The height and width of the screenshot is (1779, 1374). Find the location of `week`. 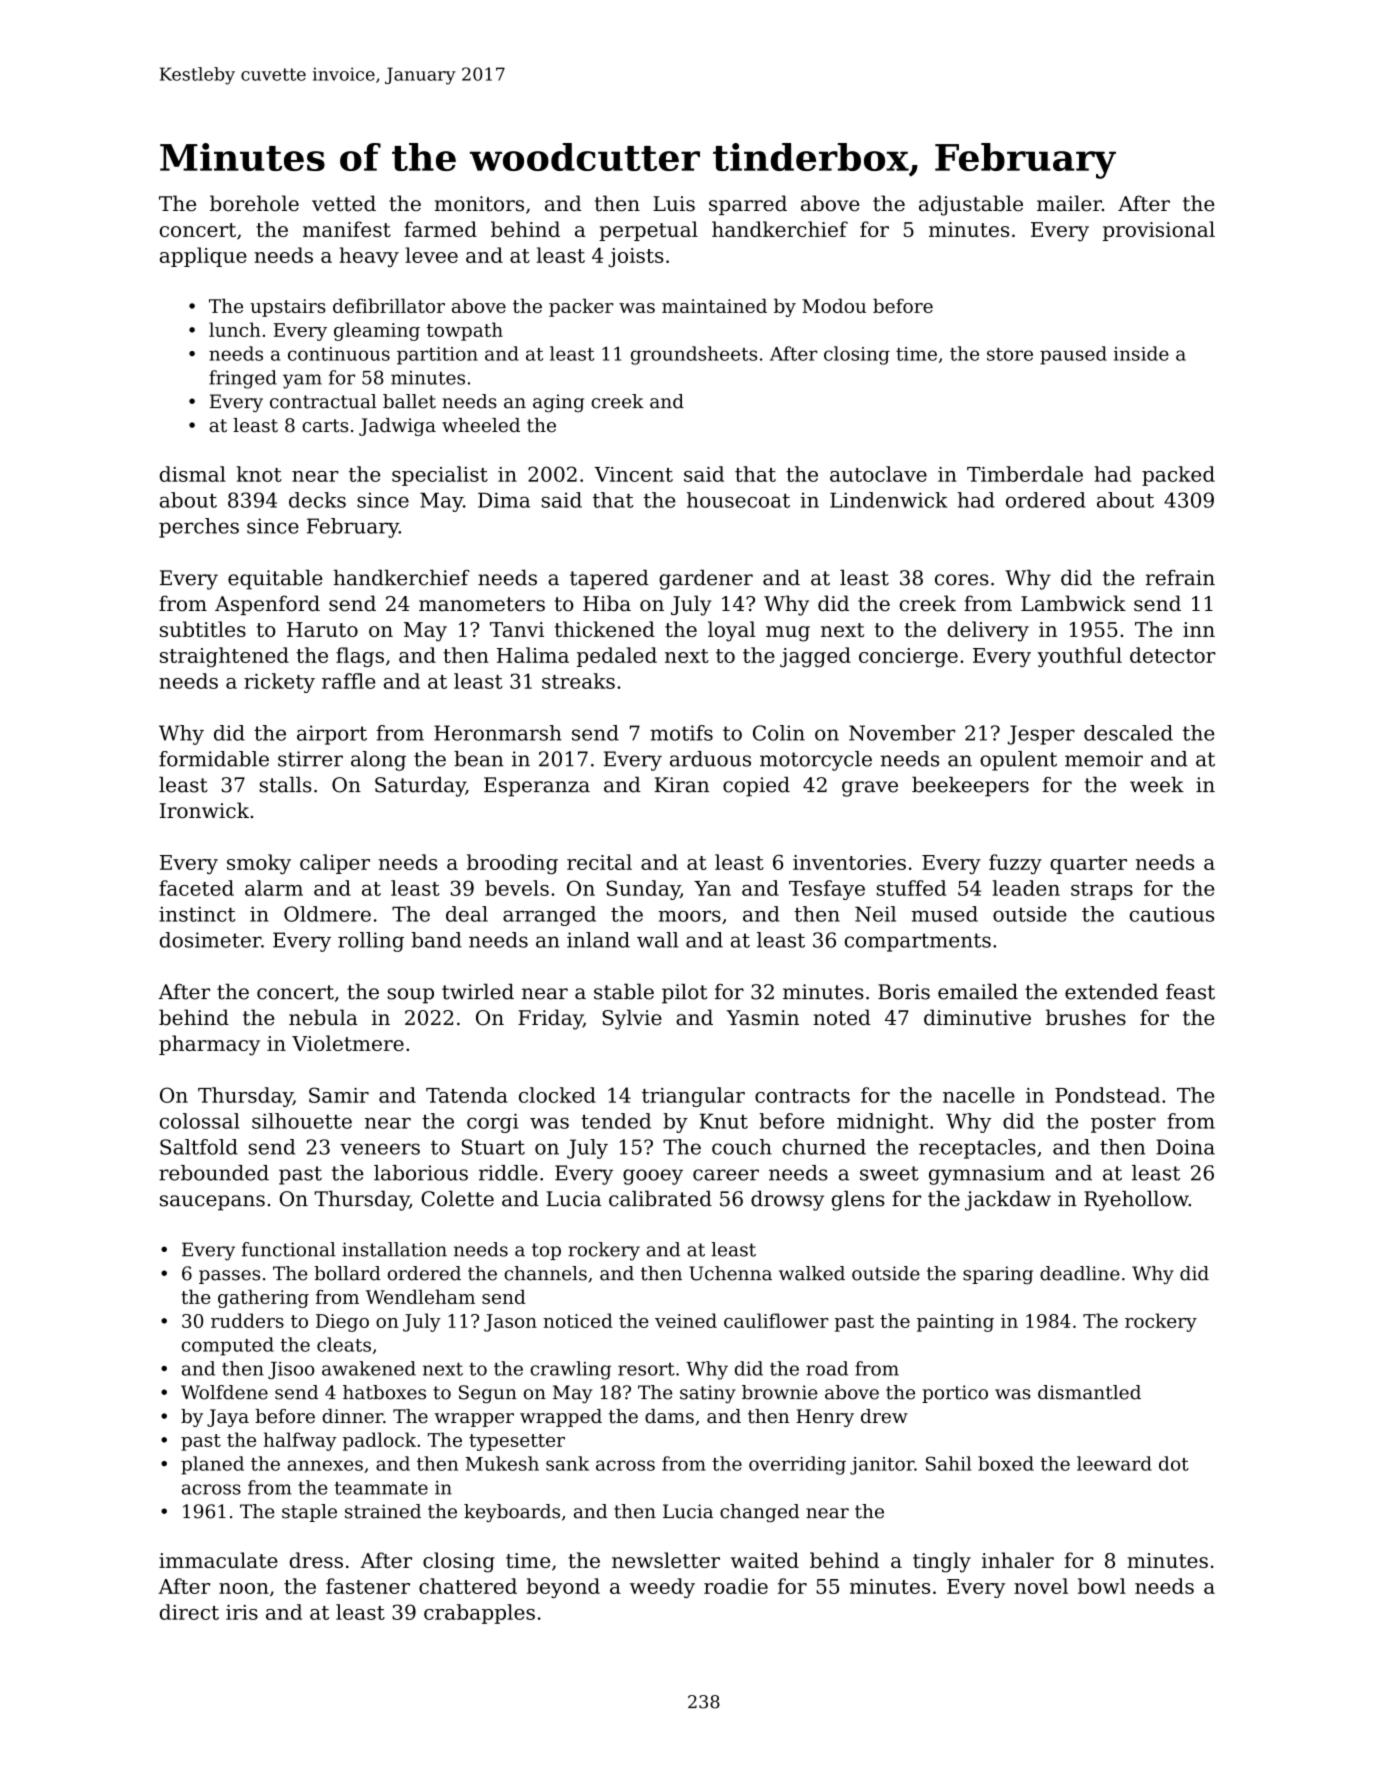

week is located at coordinates (1157, 785).
